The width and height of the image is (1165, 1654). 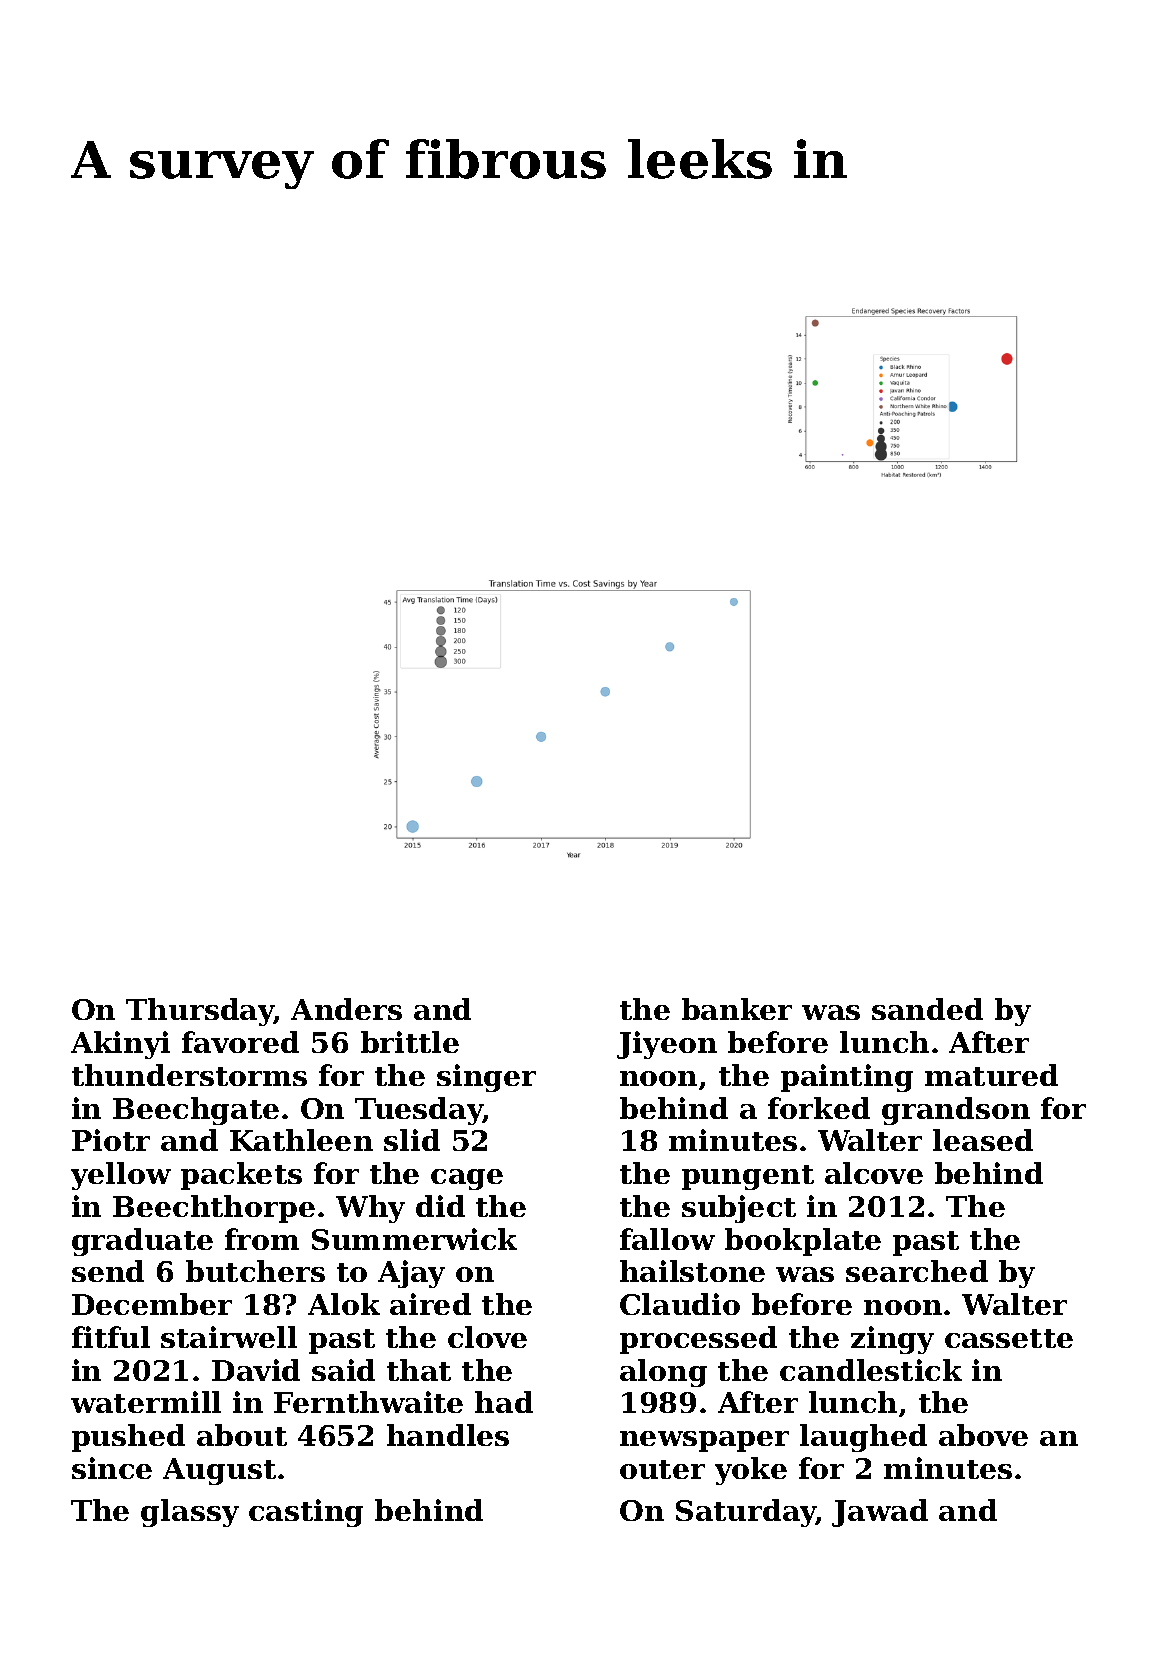 What do you see at coordinates (692, 1271) in the image?
I see `hailstone` at bounding box center [692, 1271].
